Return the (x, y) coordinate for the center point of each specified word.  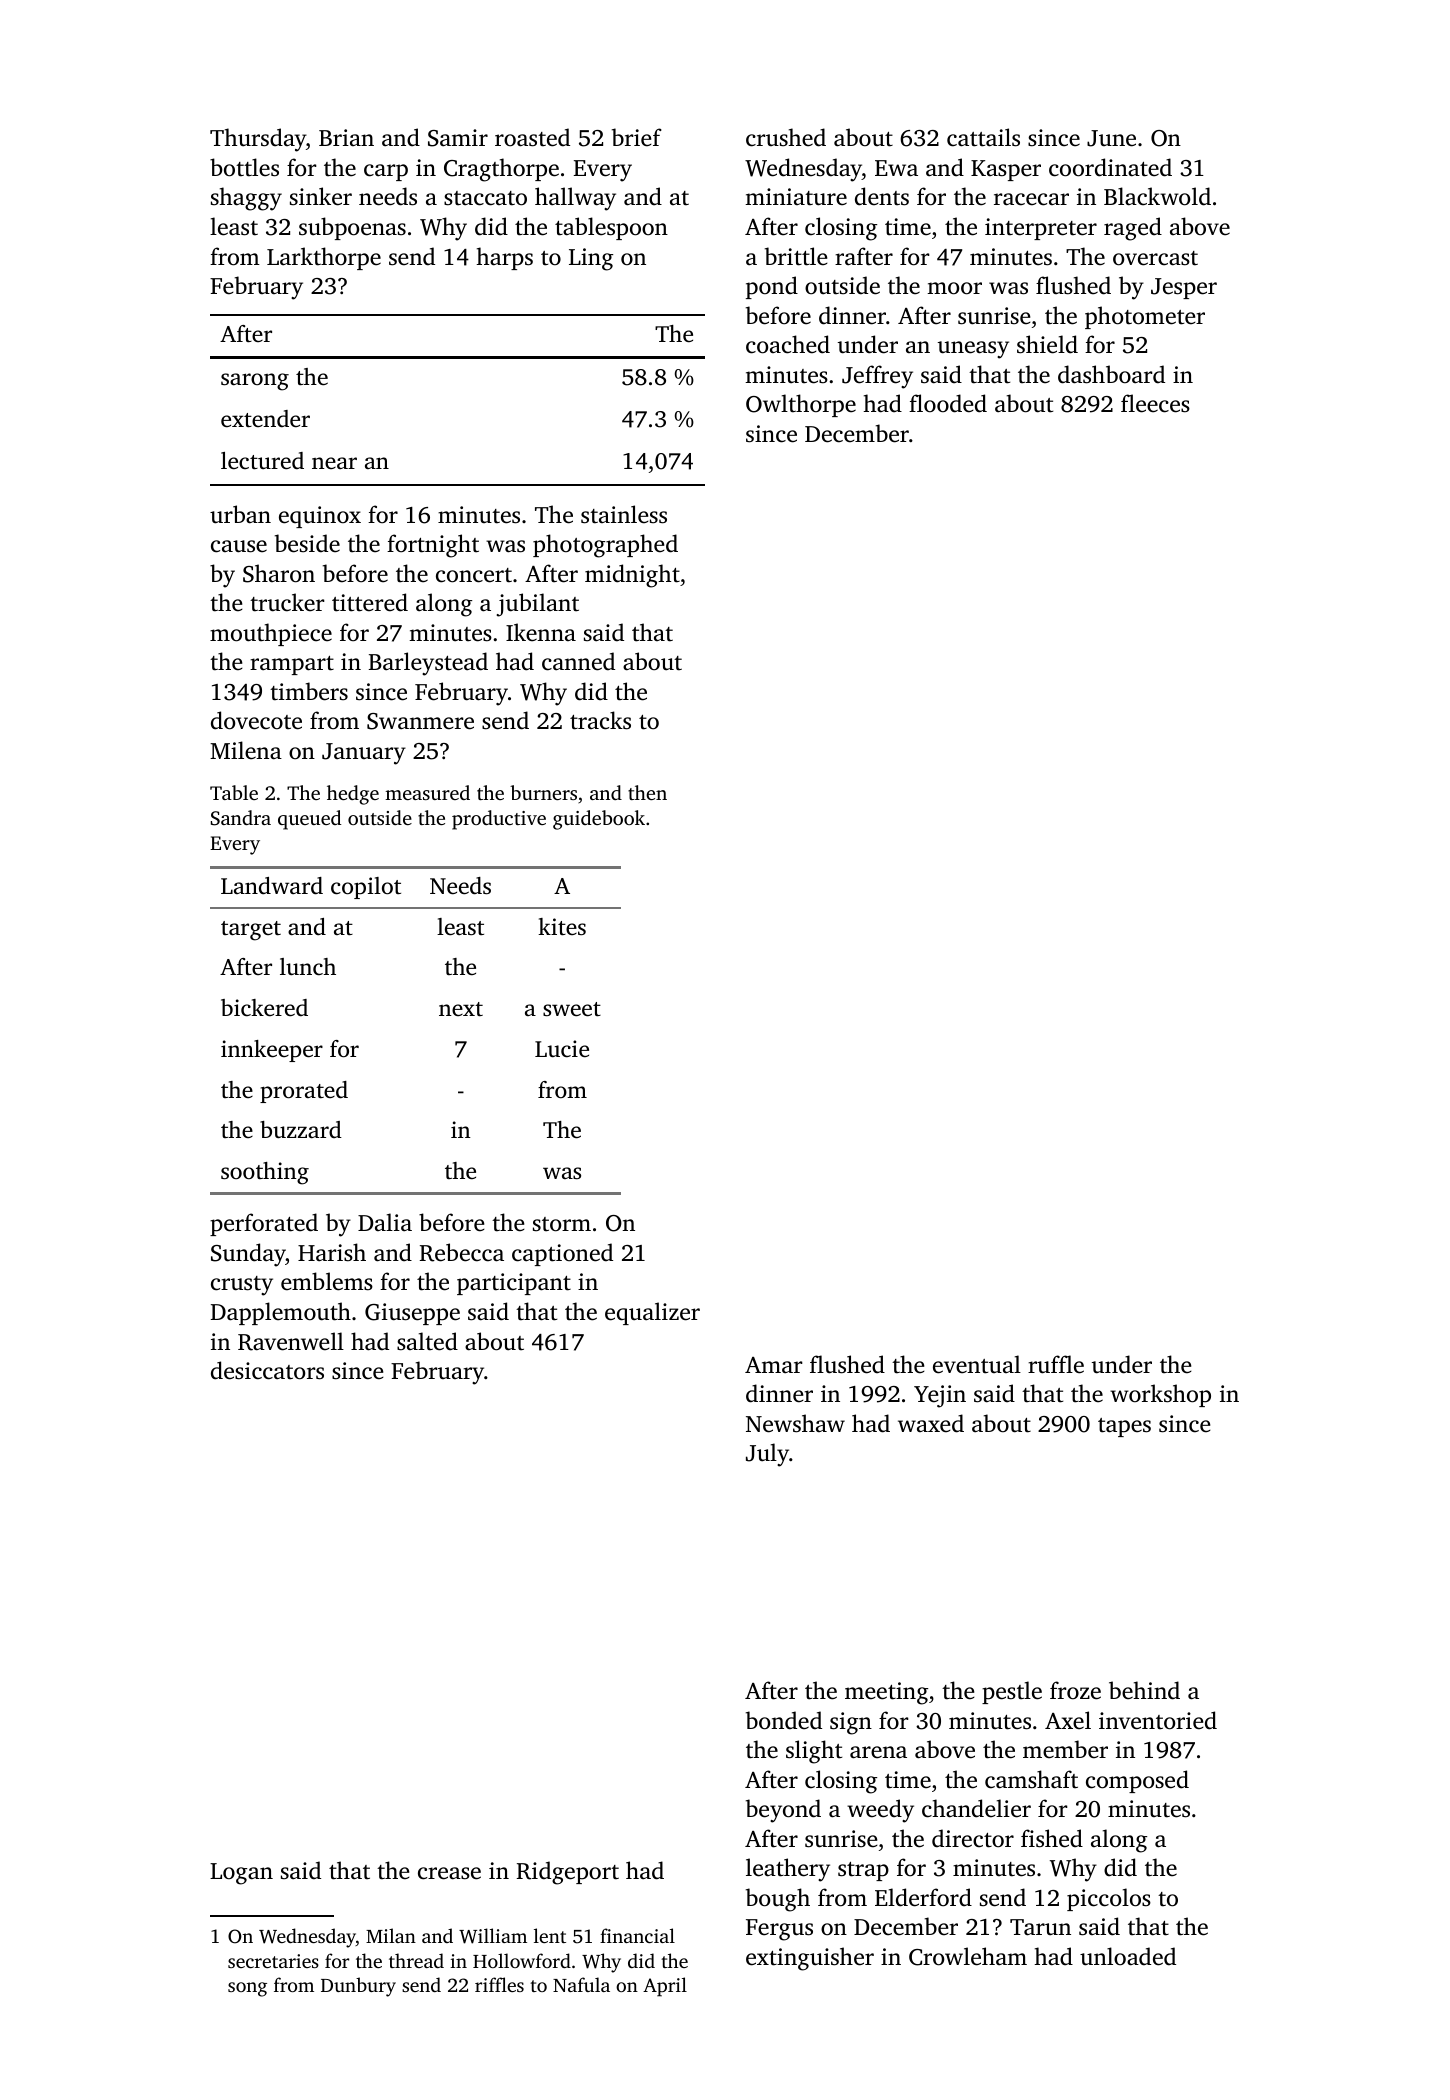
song (247, 1989)
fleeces (1155, 403)
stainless (624, 514)
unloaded (1128, 1956)
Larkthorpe (324, 258)
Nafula (581, 1984)
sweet (572, 1009)
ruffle (1056, 1364)
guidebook (599, 820)
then (647, 792)
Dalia (385, 1222)
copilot (366, 888)
